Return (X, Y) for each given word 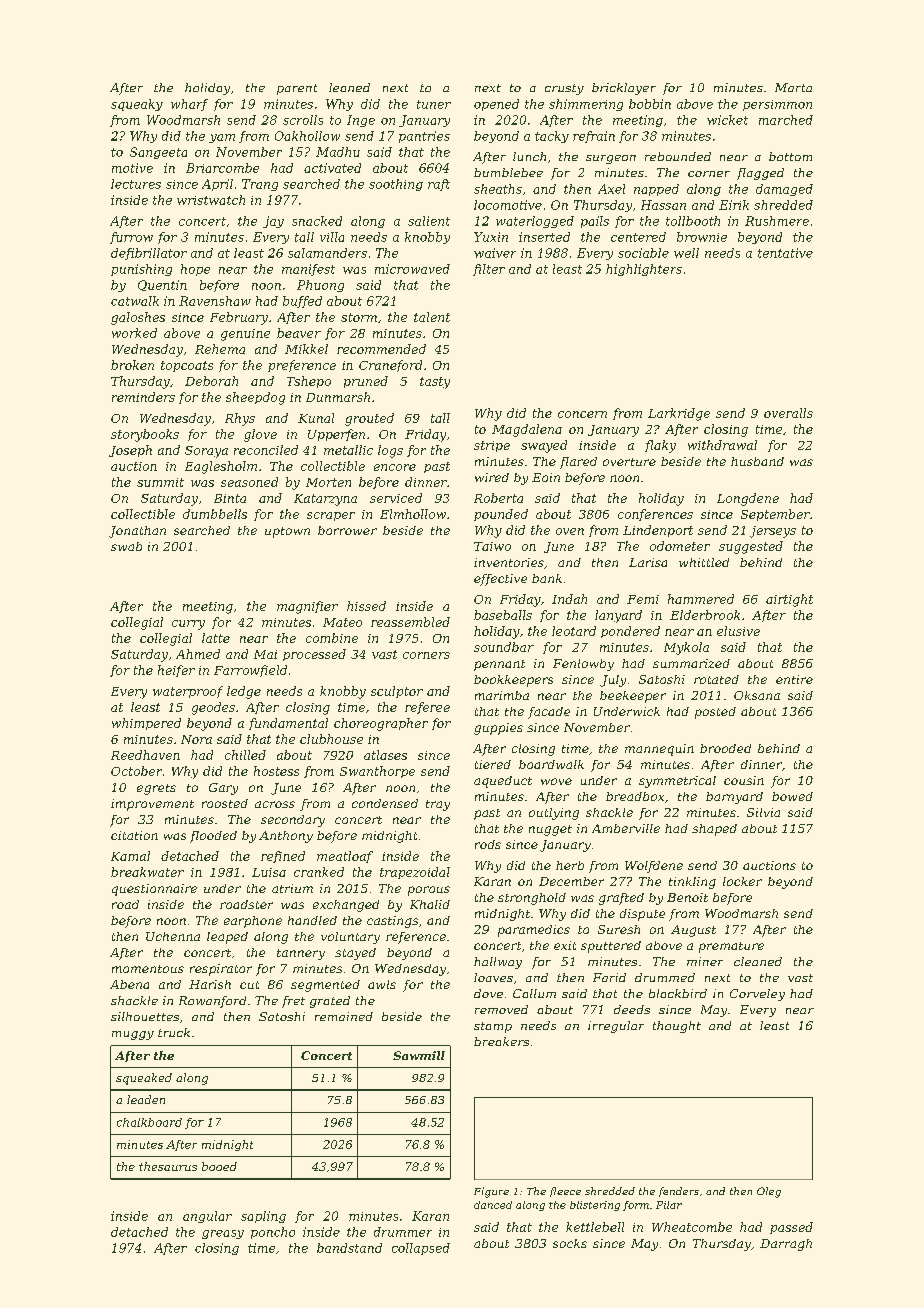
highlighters (644, 270)
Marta (793, 87)
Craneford (390, 366)
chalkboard (149, 1122)
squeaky (137, 105)
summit (160, 482)
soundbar (504, 647)
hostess (276, 771)
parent (297, 89)
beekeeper (633, 697)
